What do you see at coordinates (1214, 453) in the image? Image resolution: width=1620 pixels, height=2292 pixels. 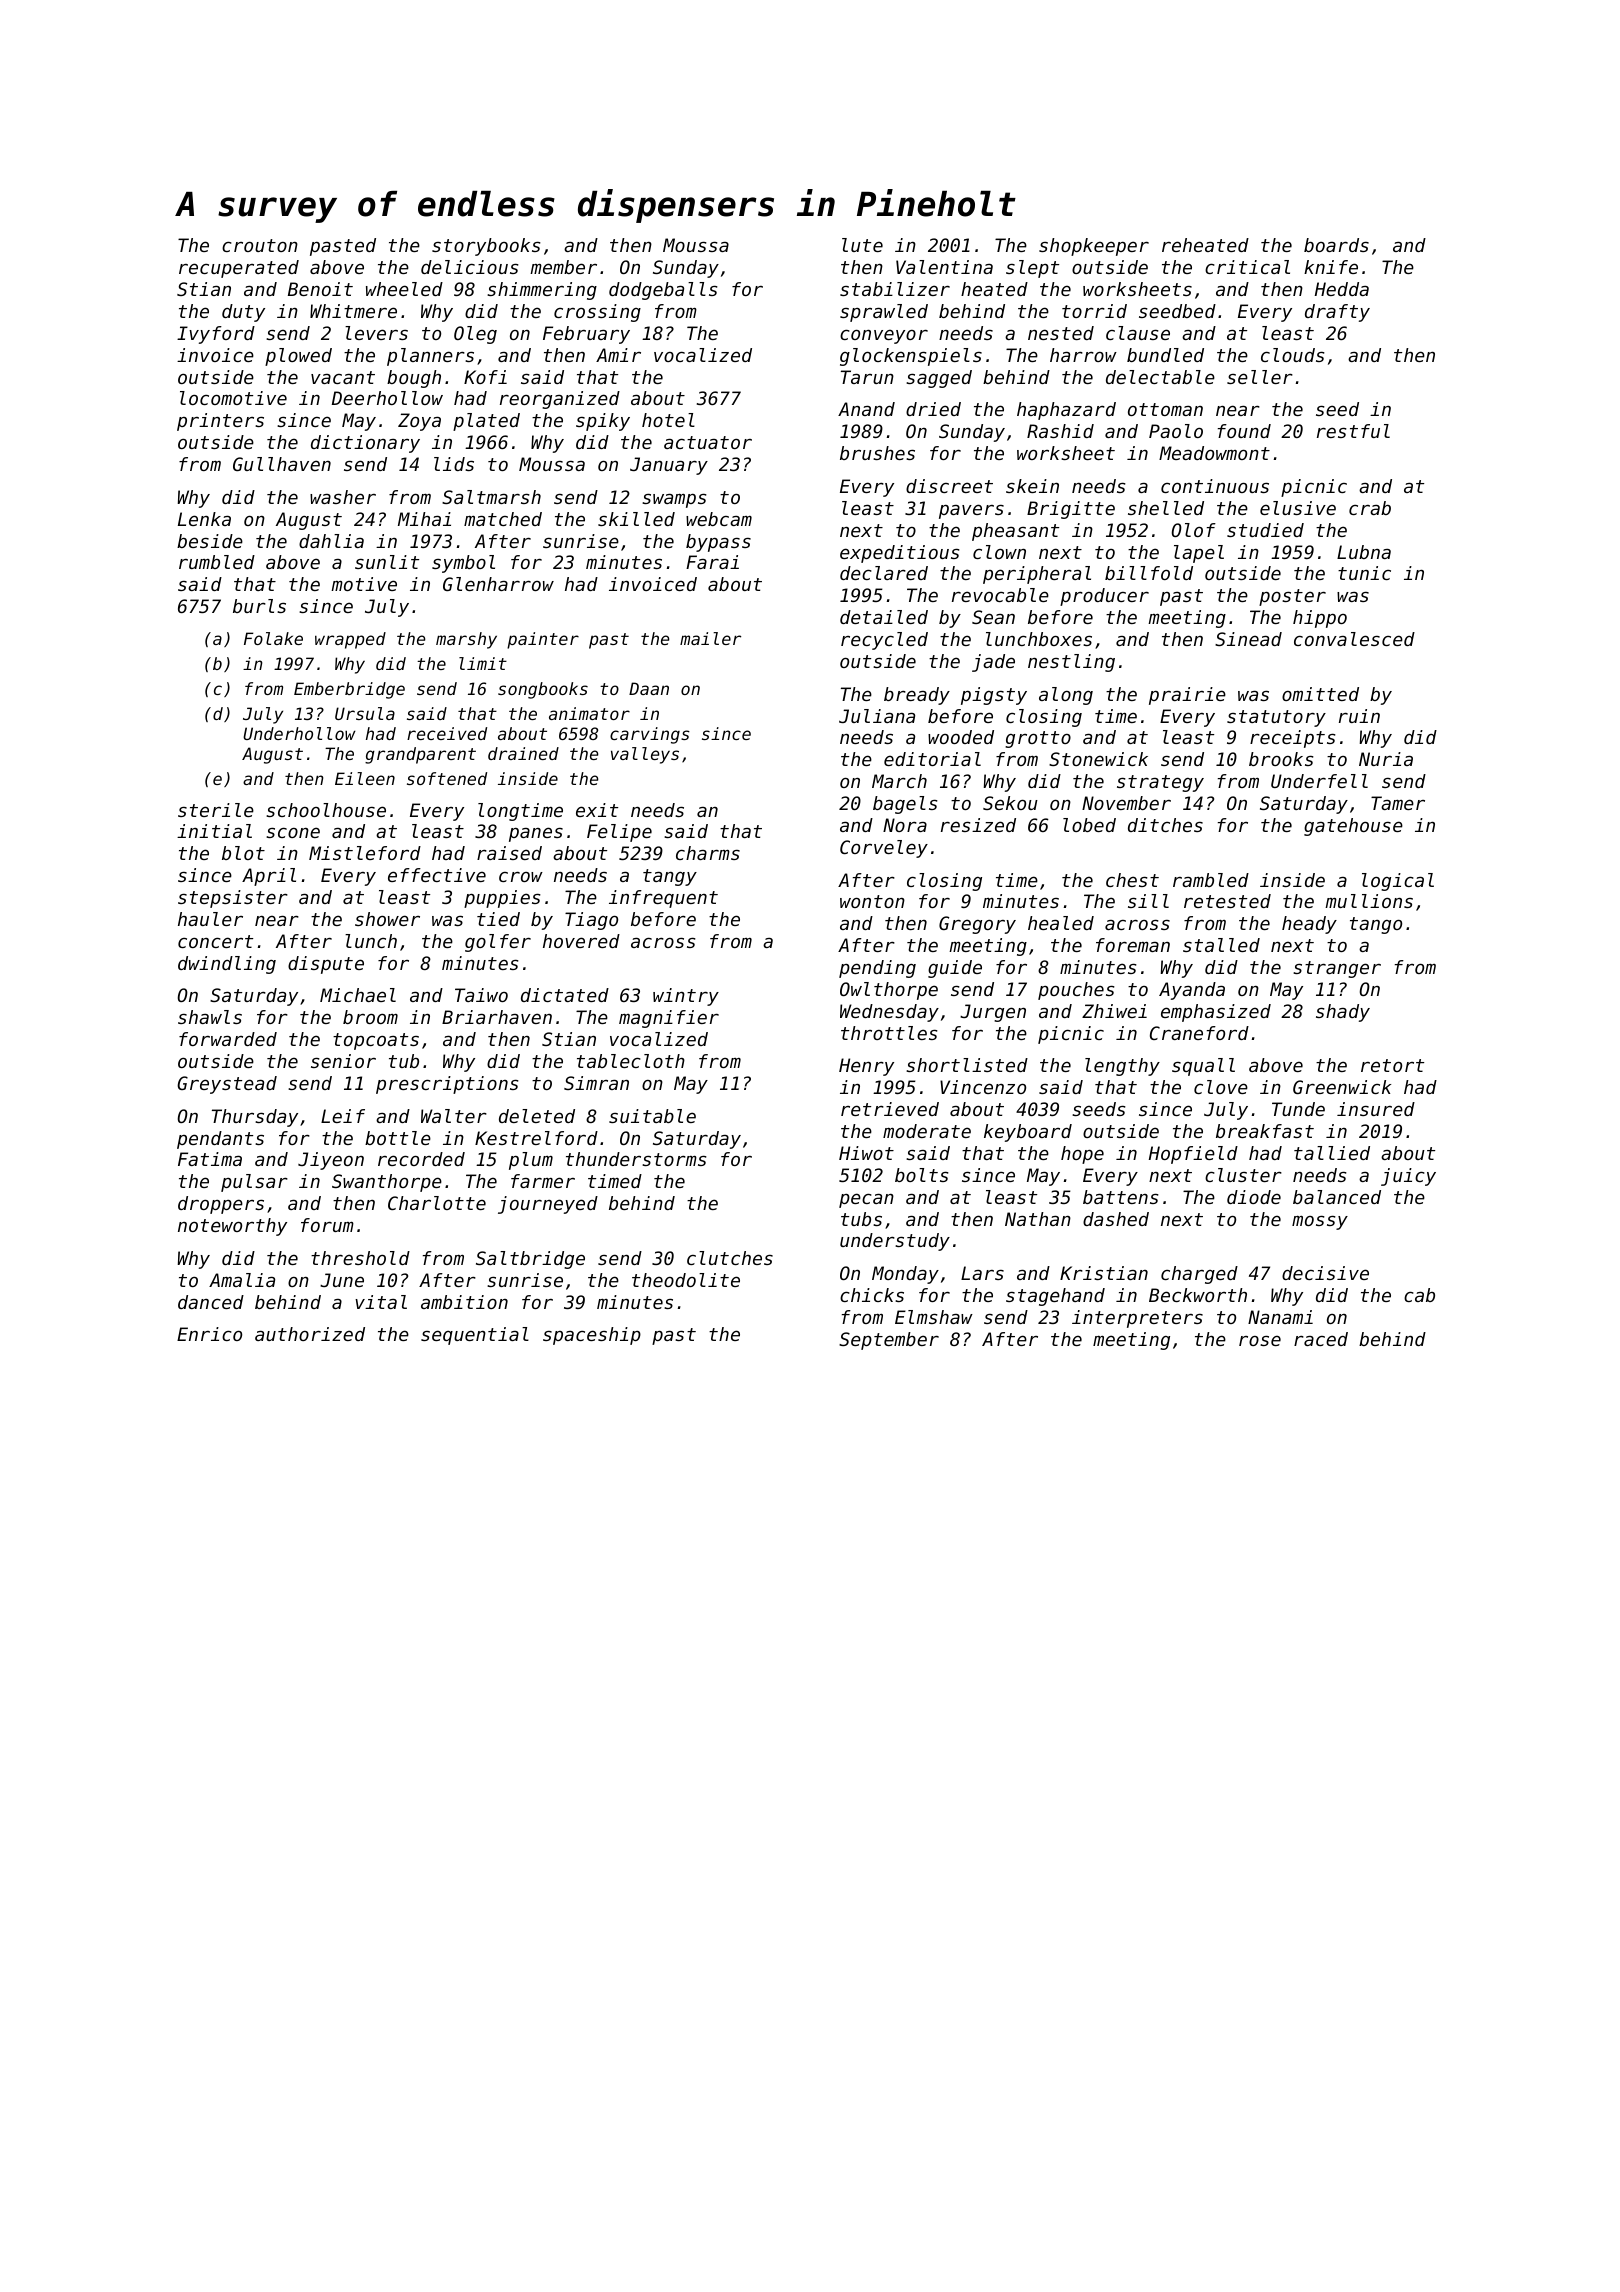 I see `Meadowmont` at bounding box center [1214, 453].
